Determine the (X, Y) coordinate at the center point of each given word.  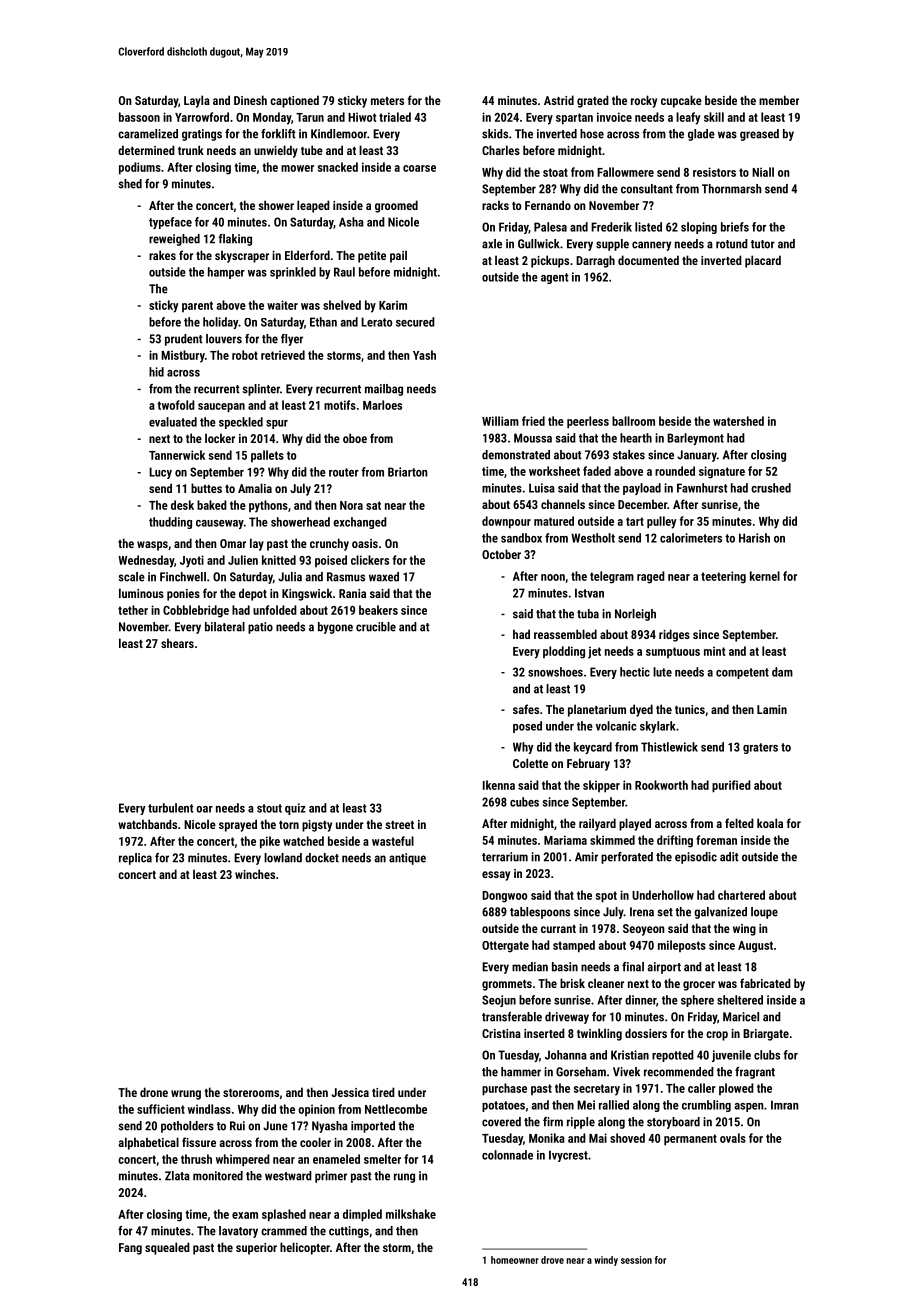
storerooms (251, 1093)
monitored (218, 1176)
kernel (765, 576)
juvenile (731, 1056)
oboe (355, 438)
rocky (644, 101)
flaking (235, 240)
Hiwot (362, 117)
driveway (567, 1018)
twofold (176, 405)
